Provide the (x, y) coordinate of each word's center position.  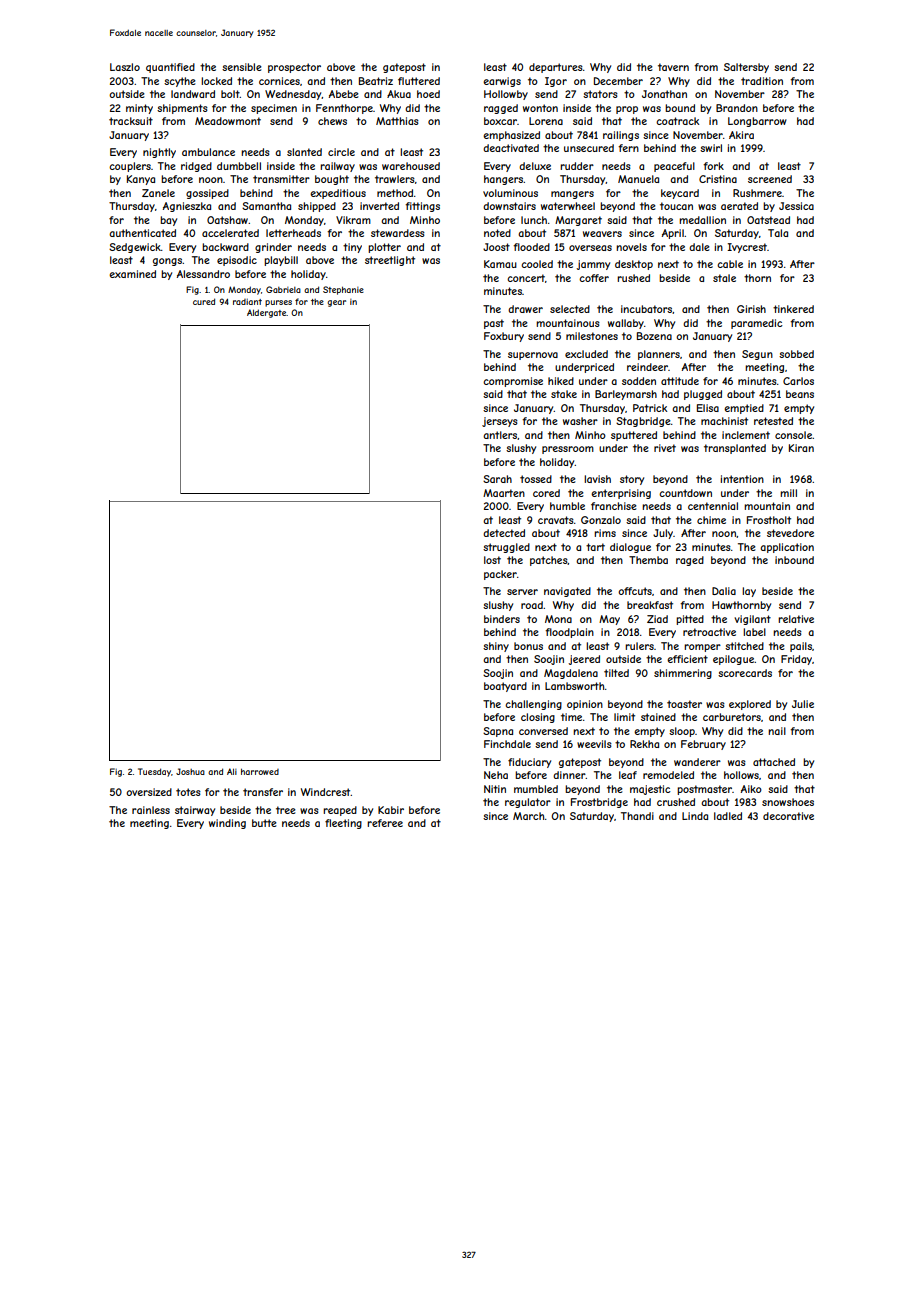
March (529, 816)
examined (132, 274)
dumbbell (239, 166)
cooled (537, 264)
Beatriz (376, 81)
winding (227, 824)
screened (770, 179)
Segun (757, 355)
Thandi (637, 816)
